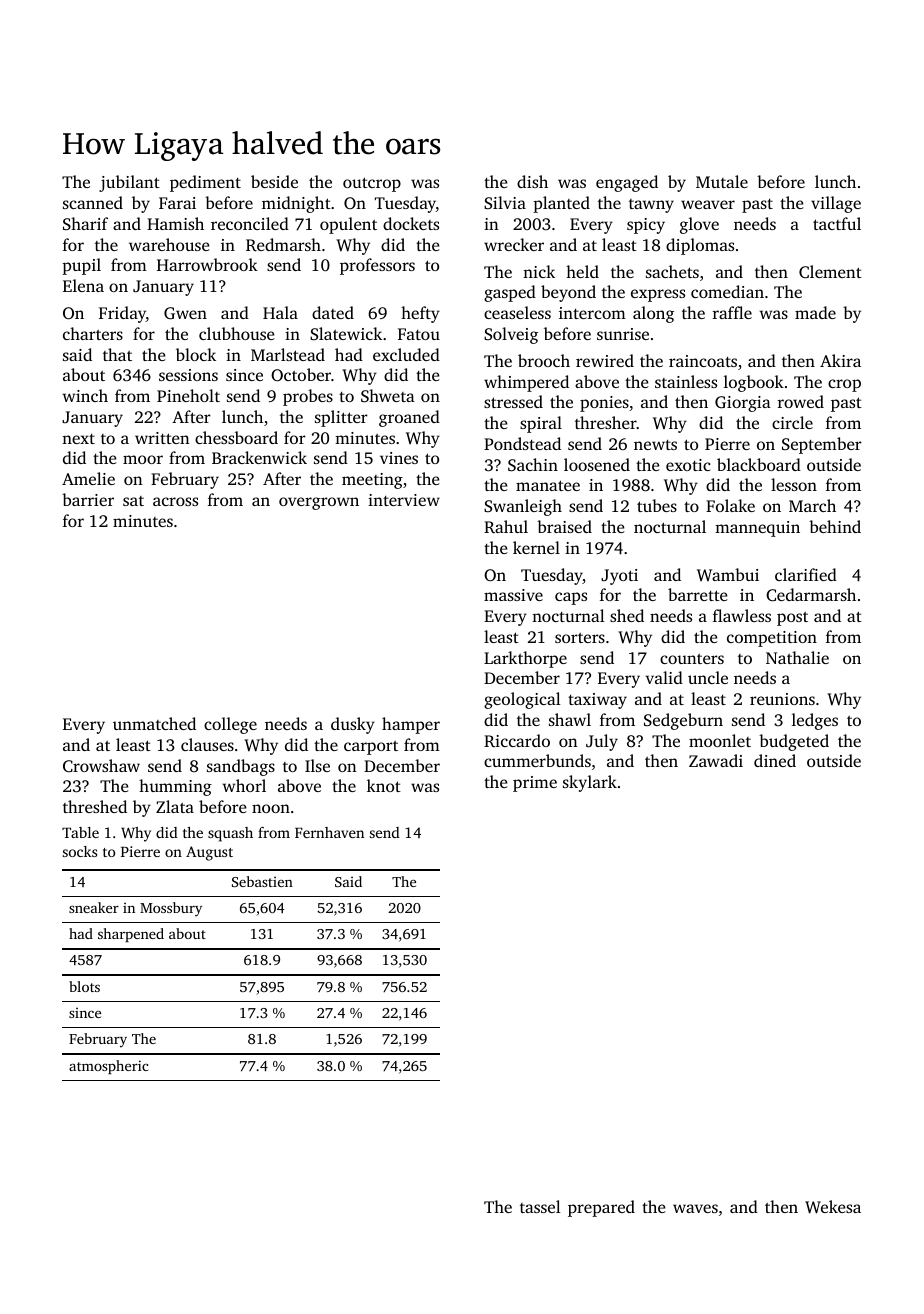 This document has height=1314, width=924. Describe the element at coordinates (84, 986) in the document. I see `blots` at that location.
